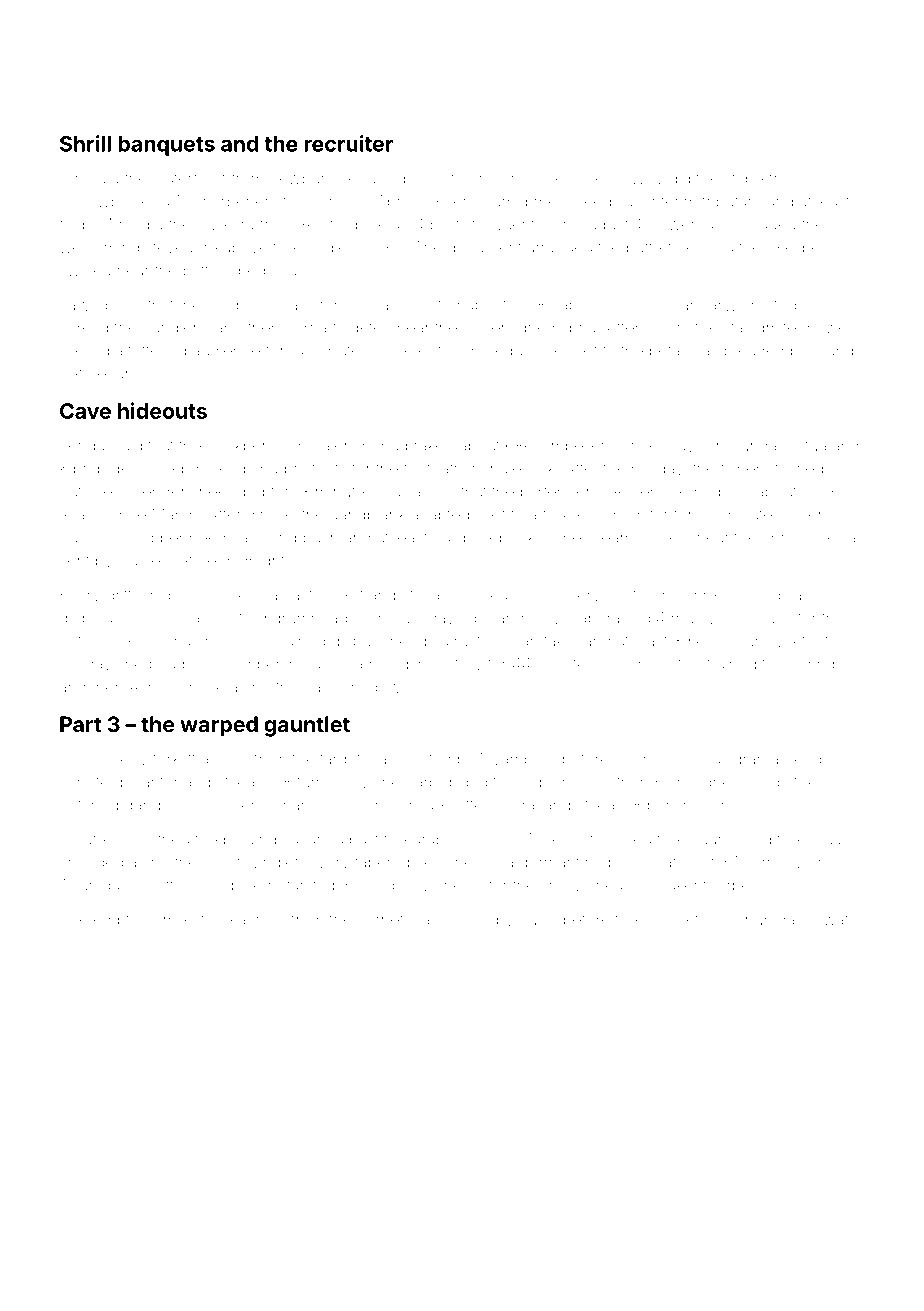  What do you see at coordinates (426, 760) in the screenshot?
I see `grafted` at bounding box center [426, 760].
